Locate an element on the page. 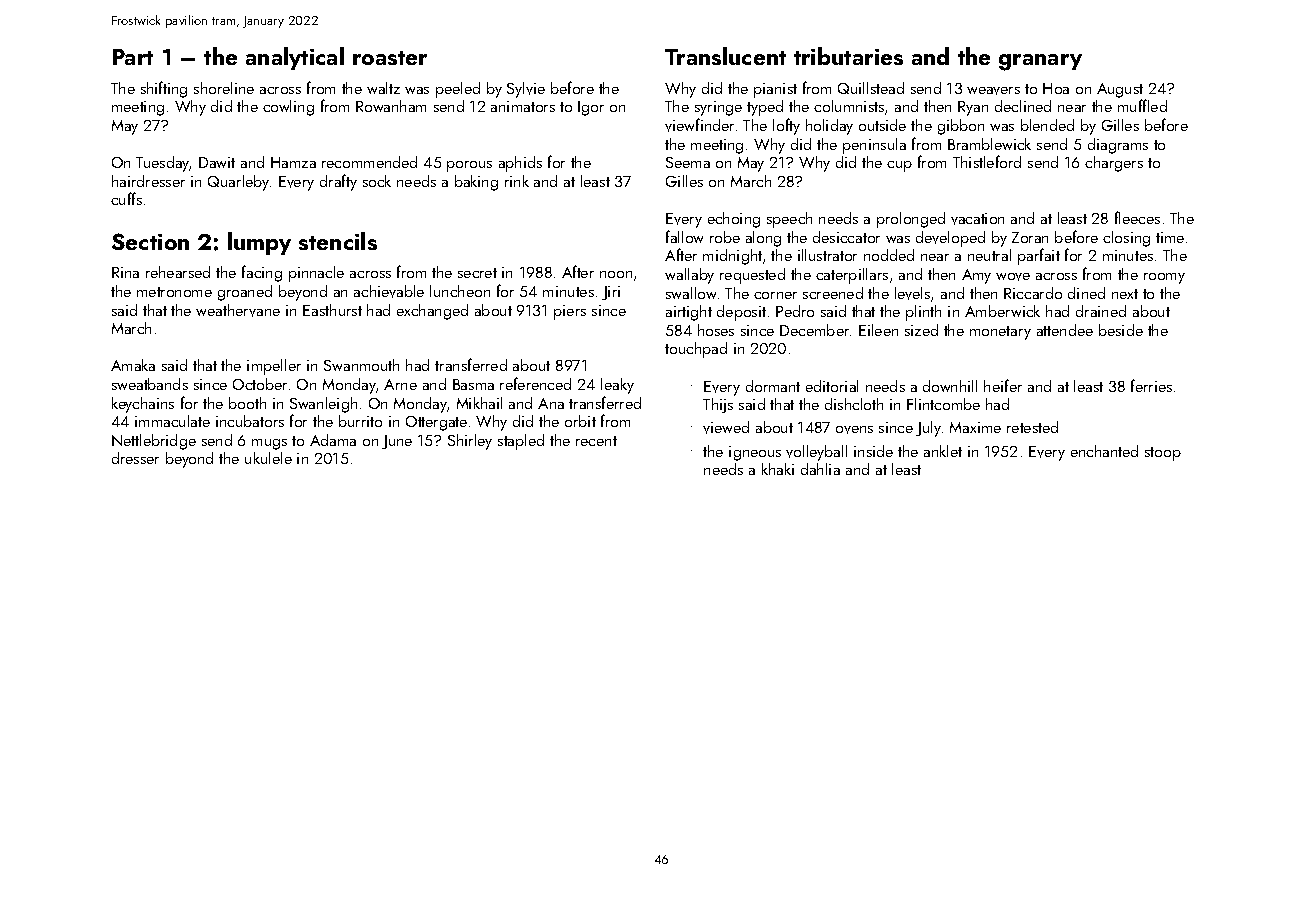 The width and height of the page is (1308, 924). ukulele is located at coordinates (268, 458).
